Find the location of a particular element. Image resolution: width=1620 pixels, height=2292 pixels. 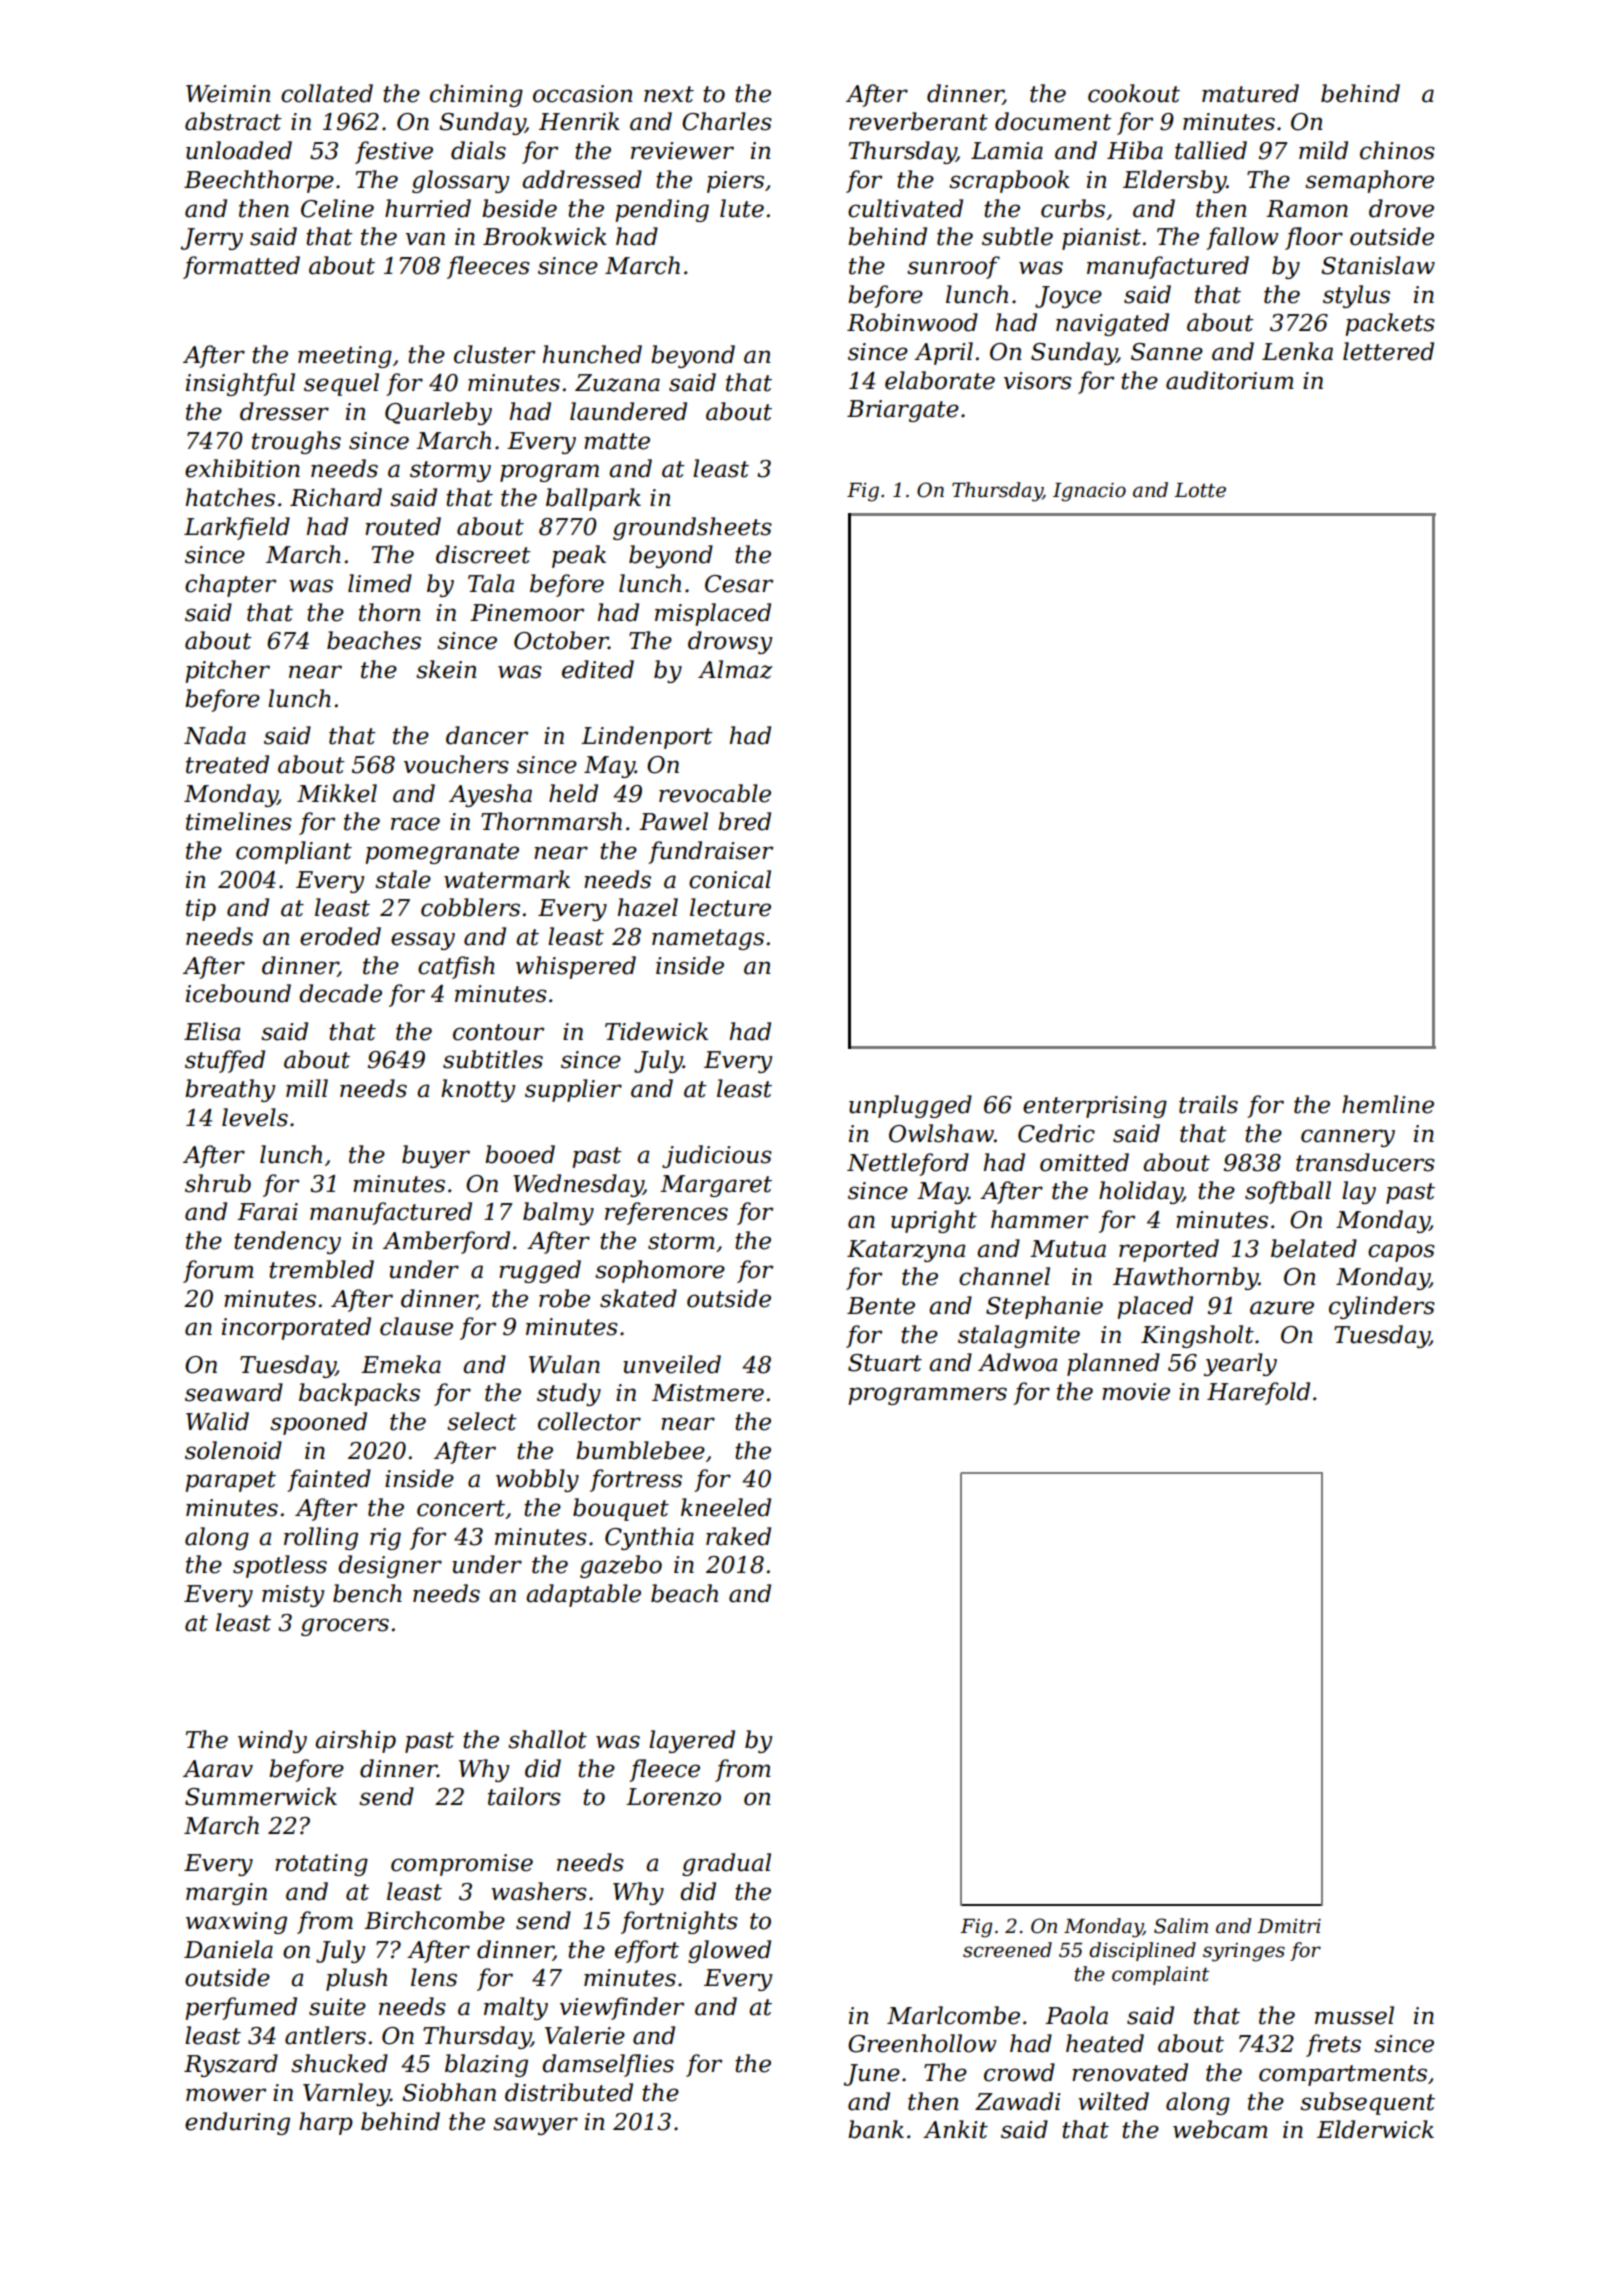

reported is located at coordinates (1169, 1250).
